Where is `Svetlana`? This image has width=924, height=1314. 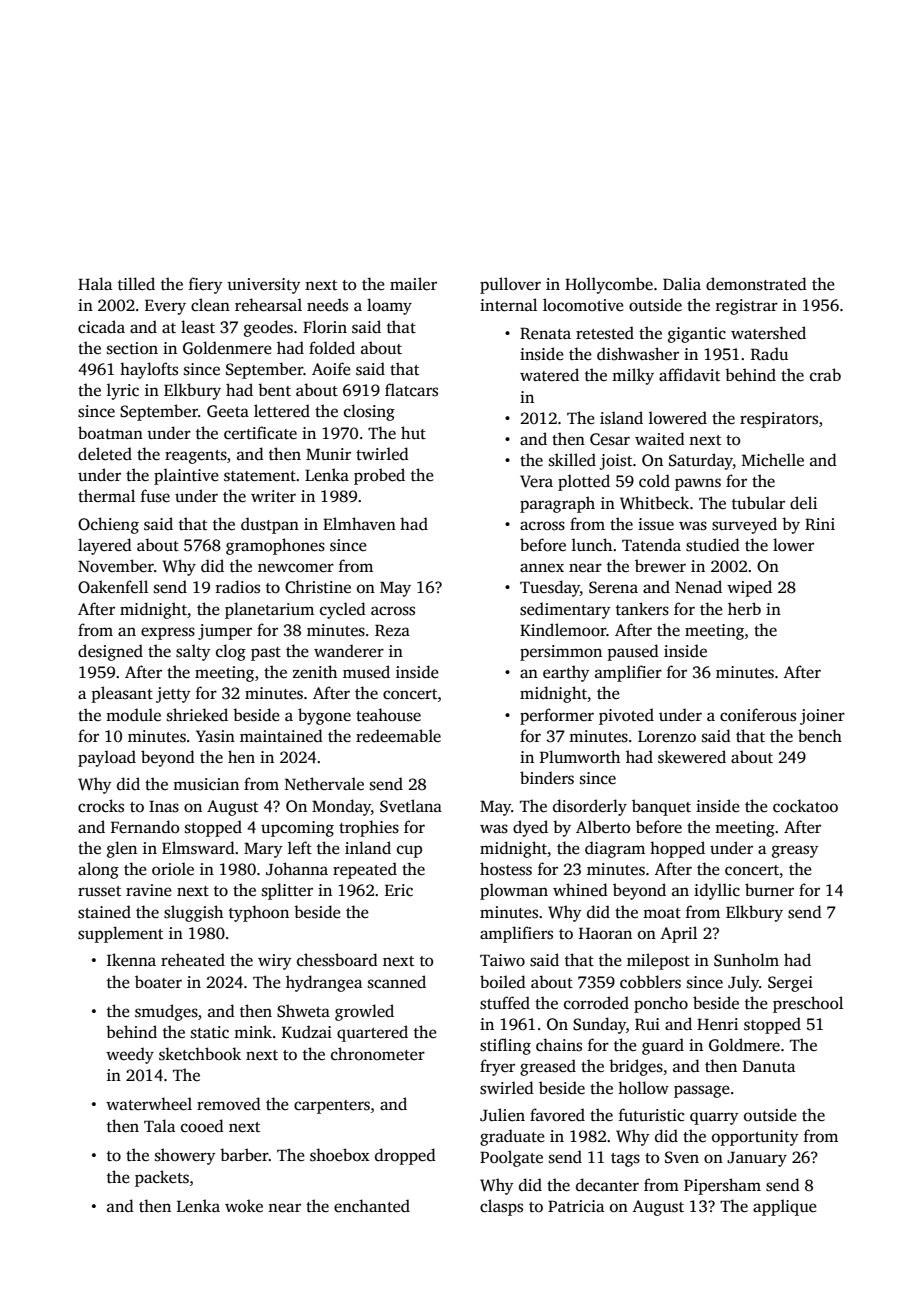
Svetlana is located at coordinates (411, 806).
